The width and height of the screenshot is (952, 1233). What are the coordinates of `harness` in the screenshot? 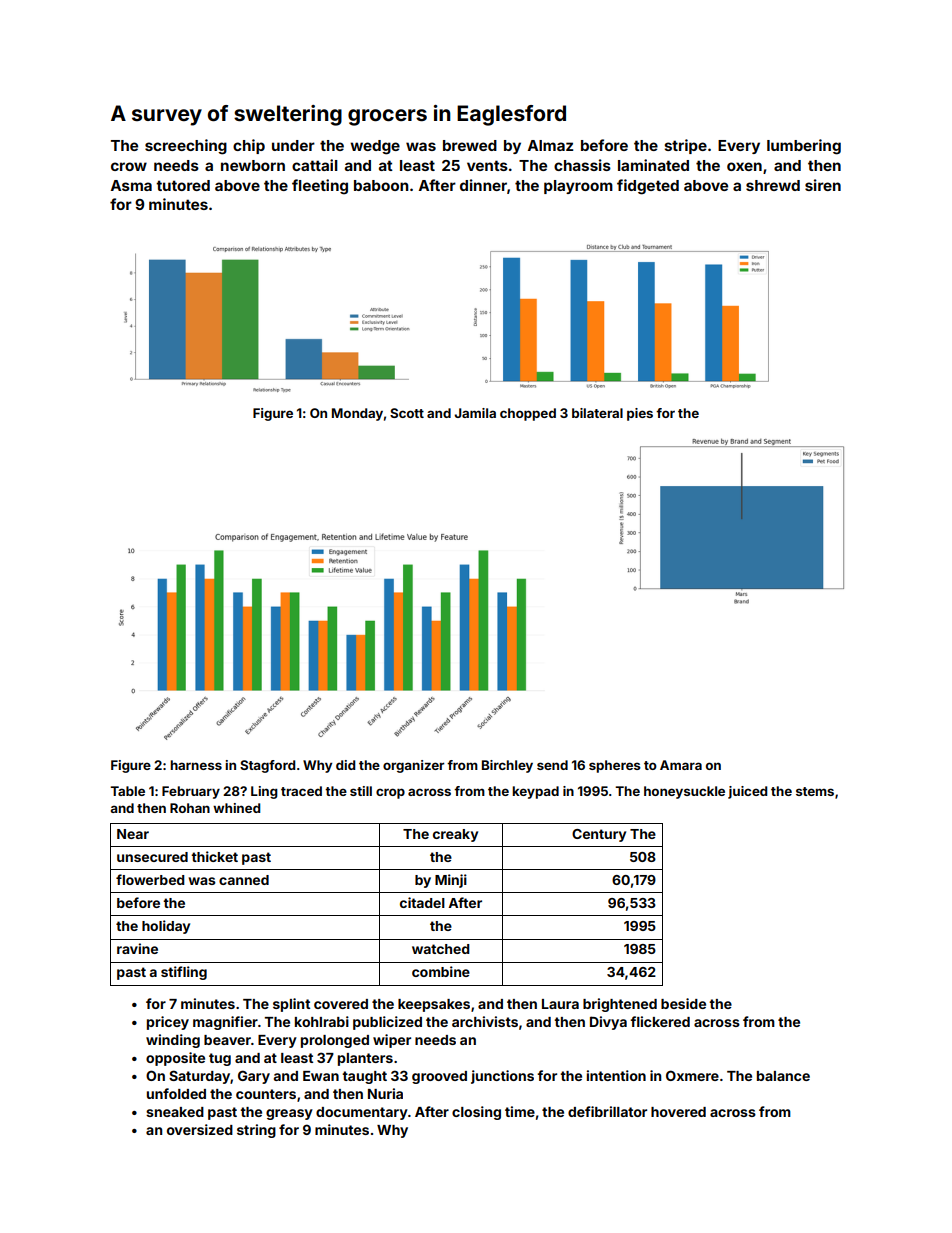 It's located at (196, 765).
